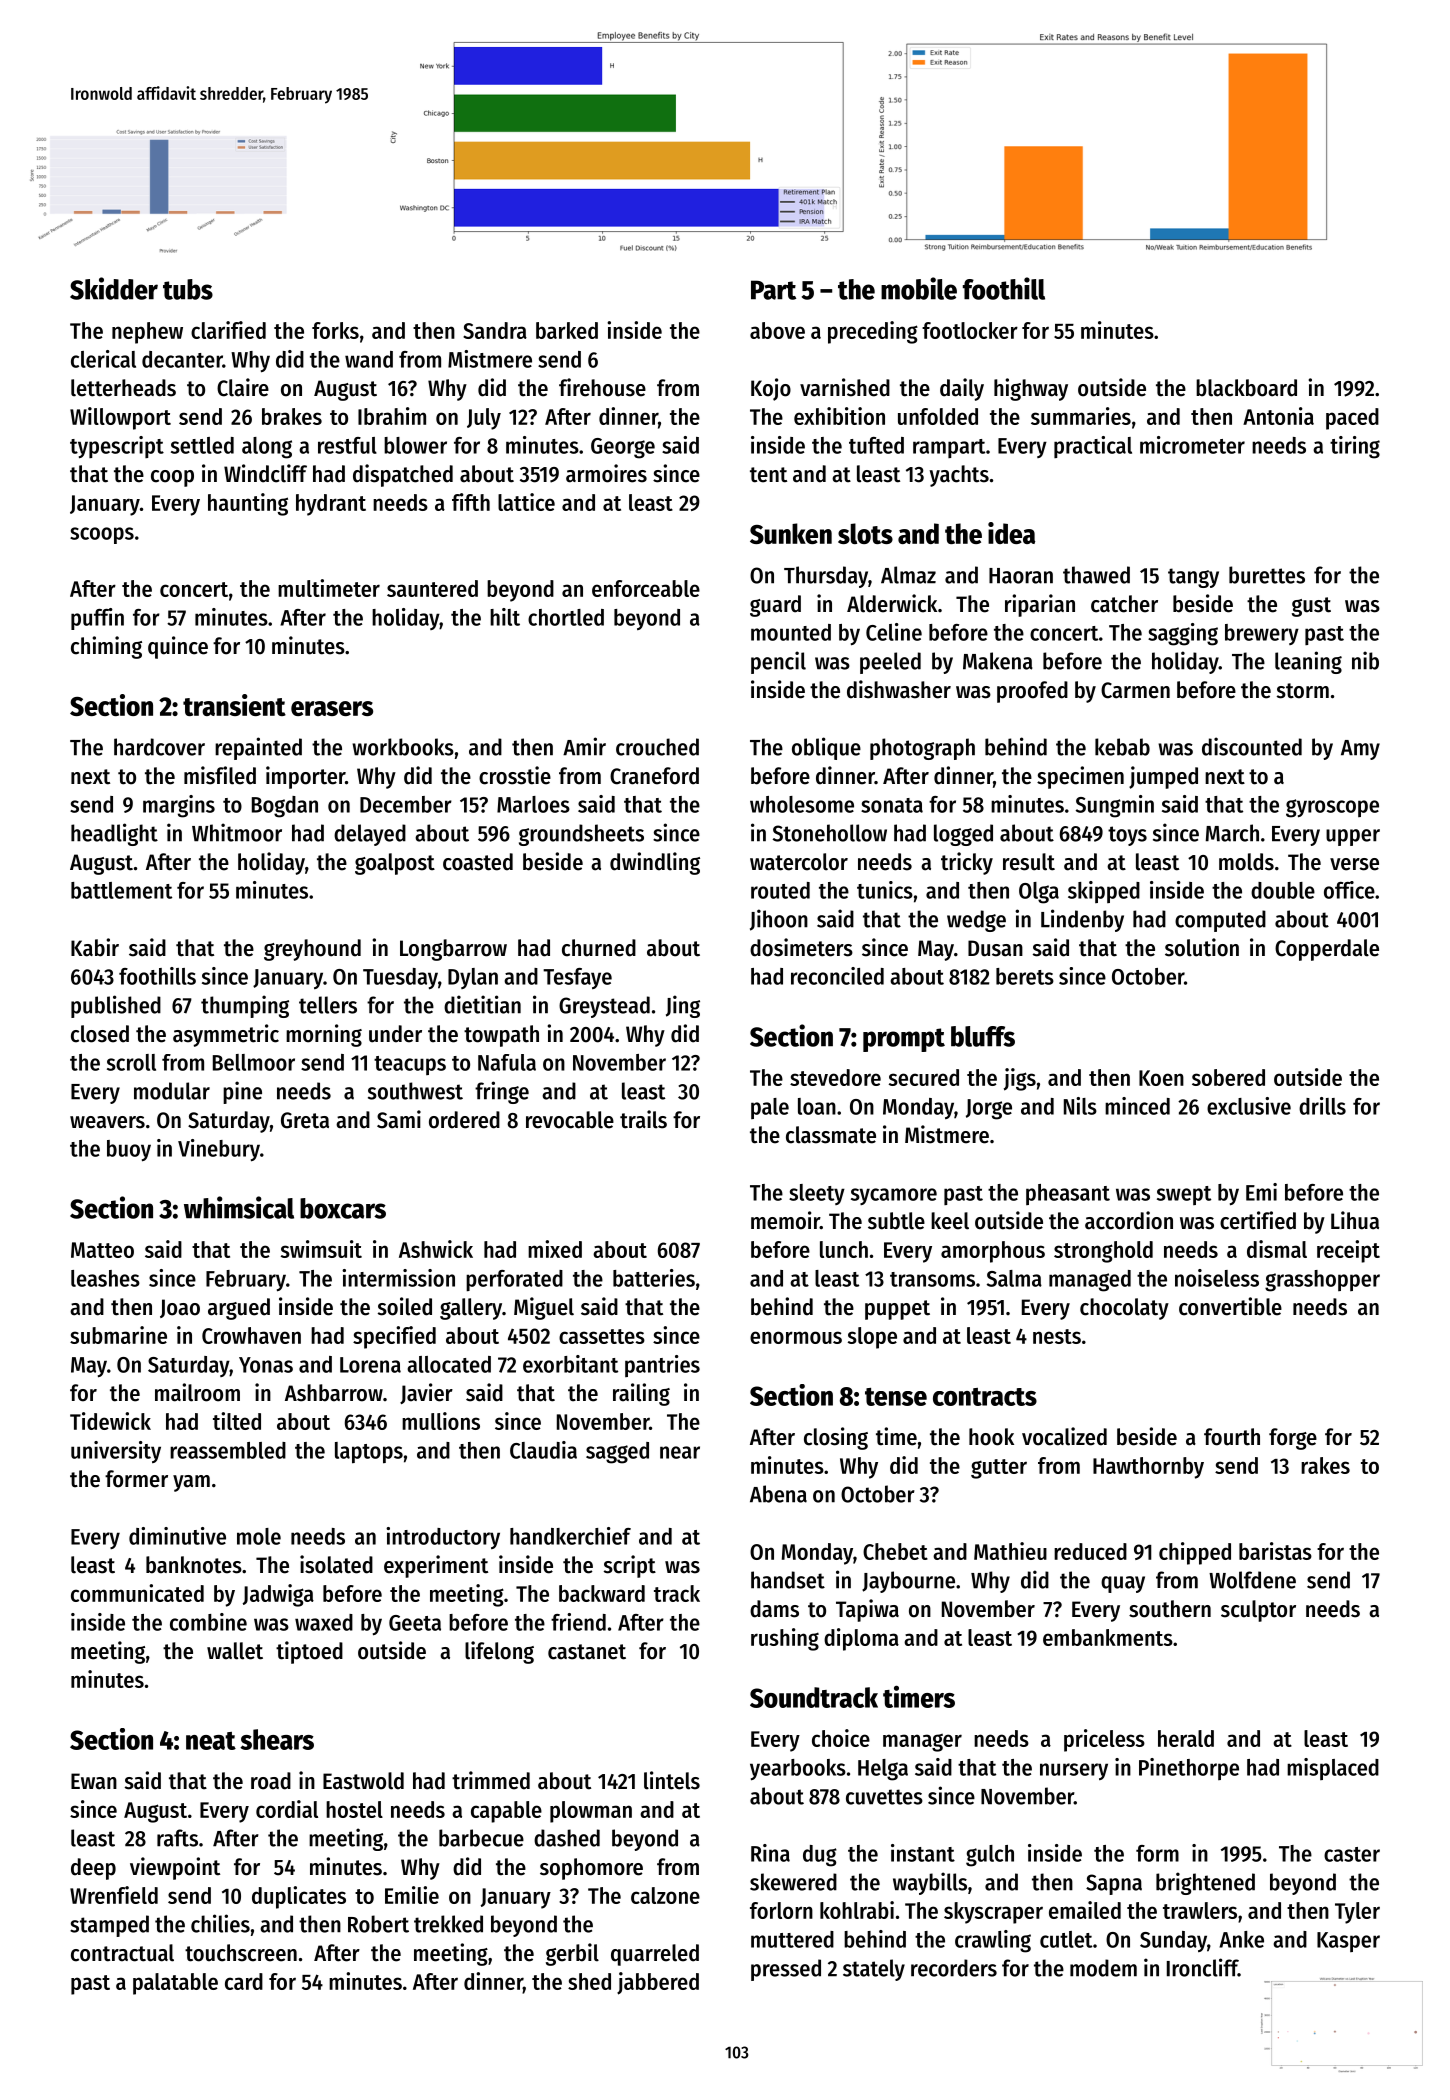  I want to click on barked, so click(567, 330).
